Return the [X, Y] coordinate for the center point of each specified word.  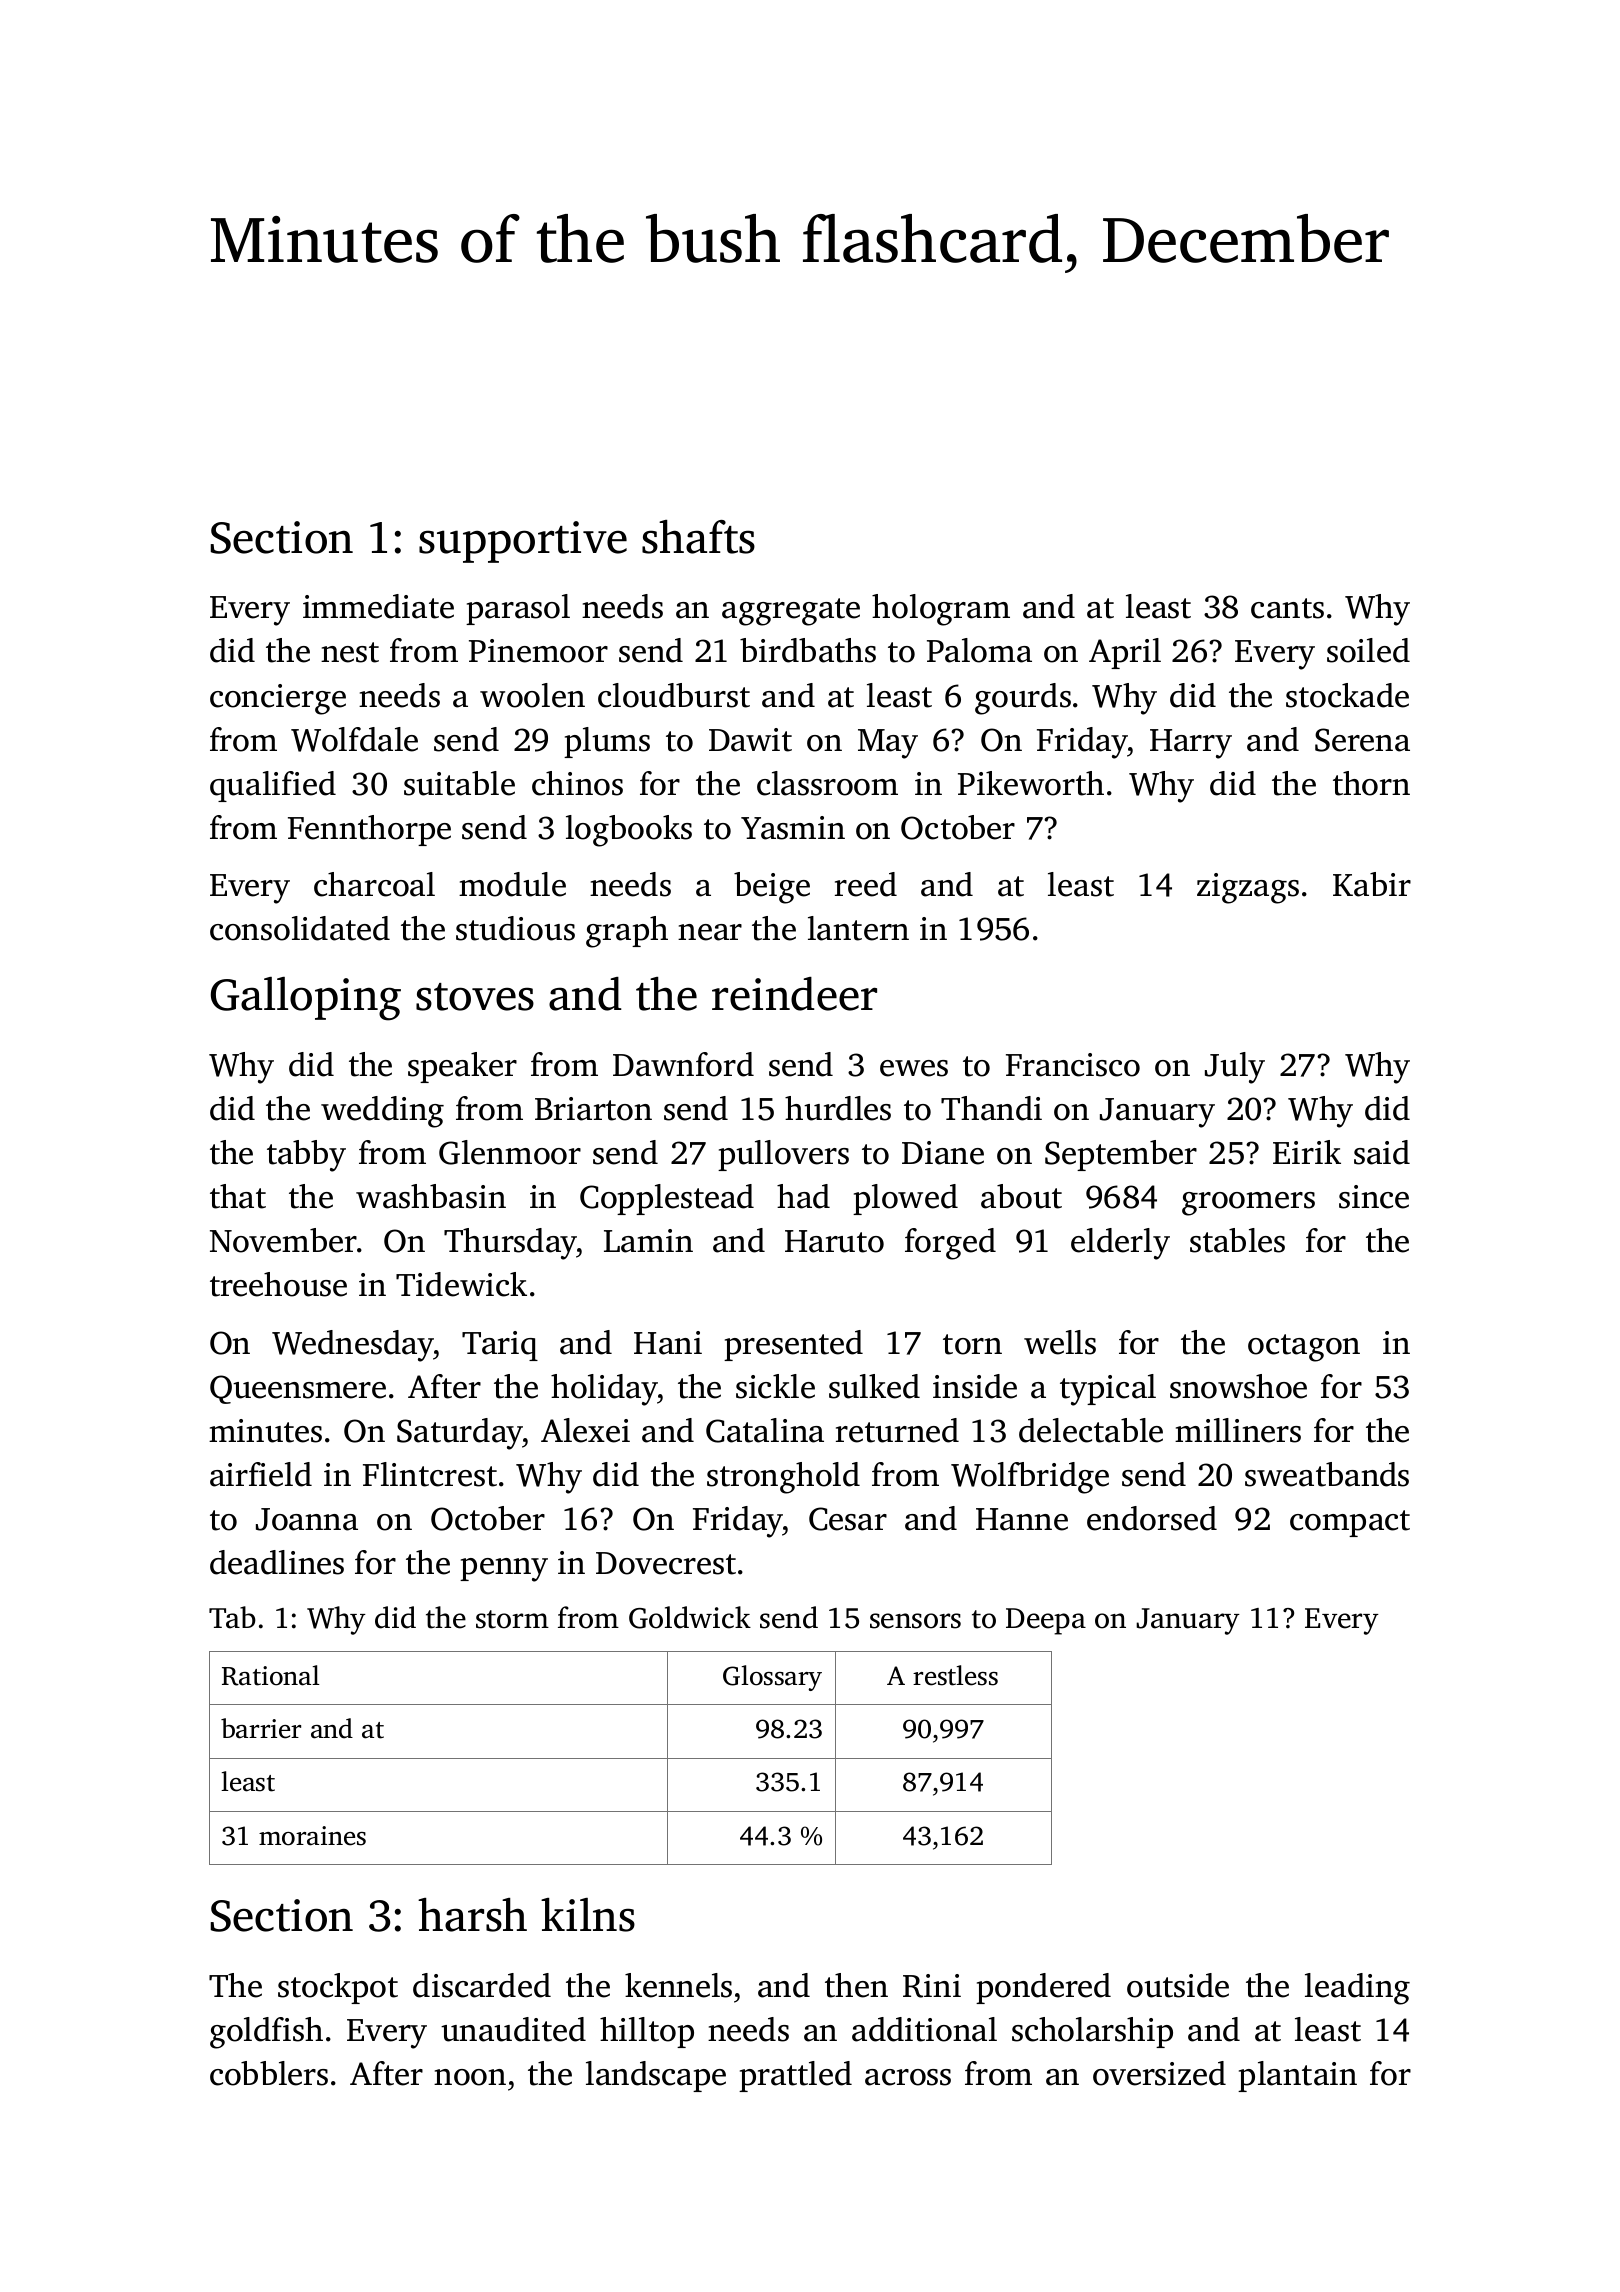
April [1125, 653]
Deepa [1046, 1621]
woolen [532, 695]
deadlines [277, 1562]
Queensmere [298, 1389]
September [1121, 1155]
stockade [1347, 695]
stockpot [338, 1988]
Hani [668, 1343]
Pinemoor [538, 651]
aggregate [791, 612]
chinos [577, 783]
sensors [915, 1621]
